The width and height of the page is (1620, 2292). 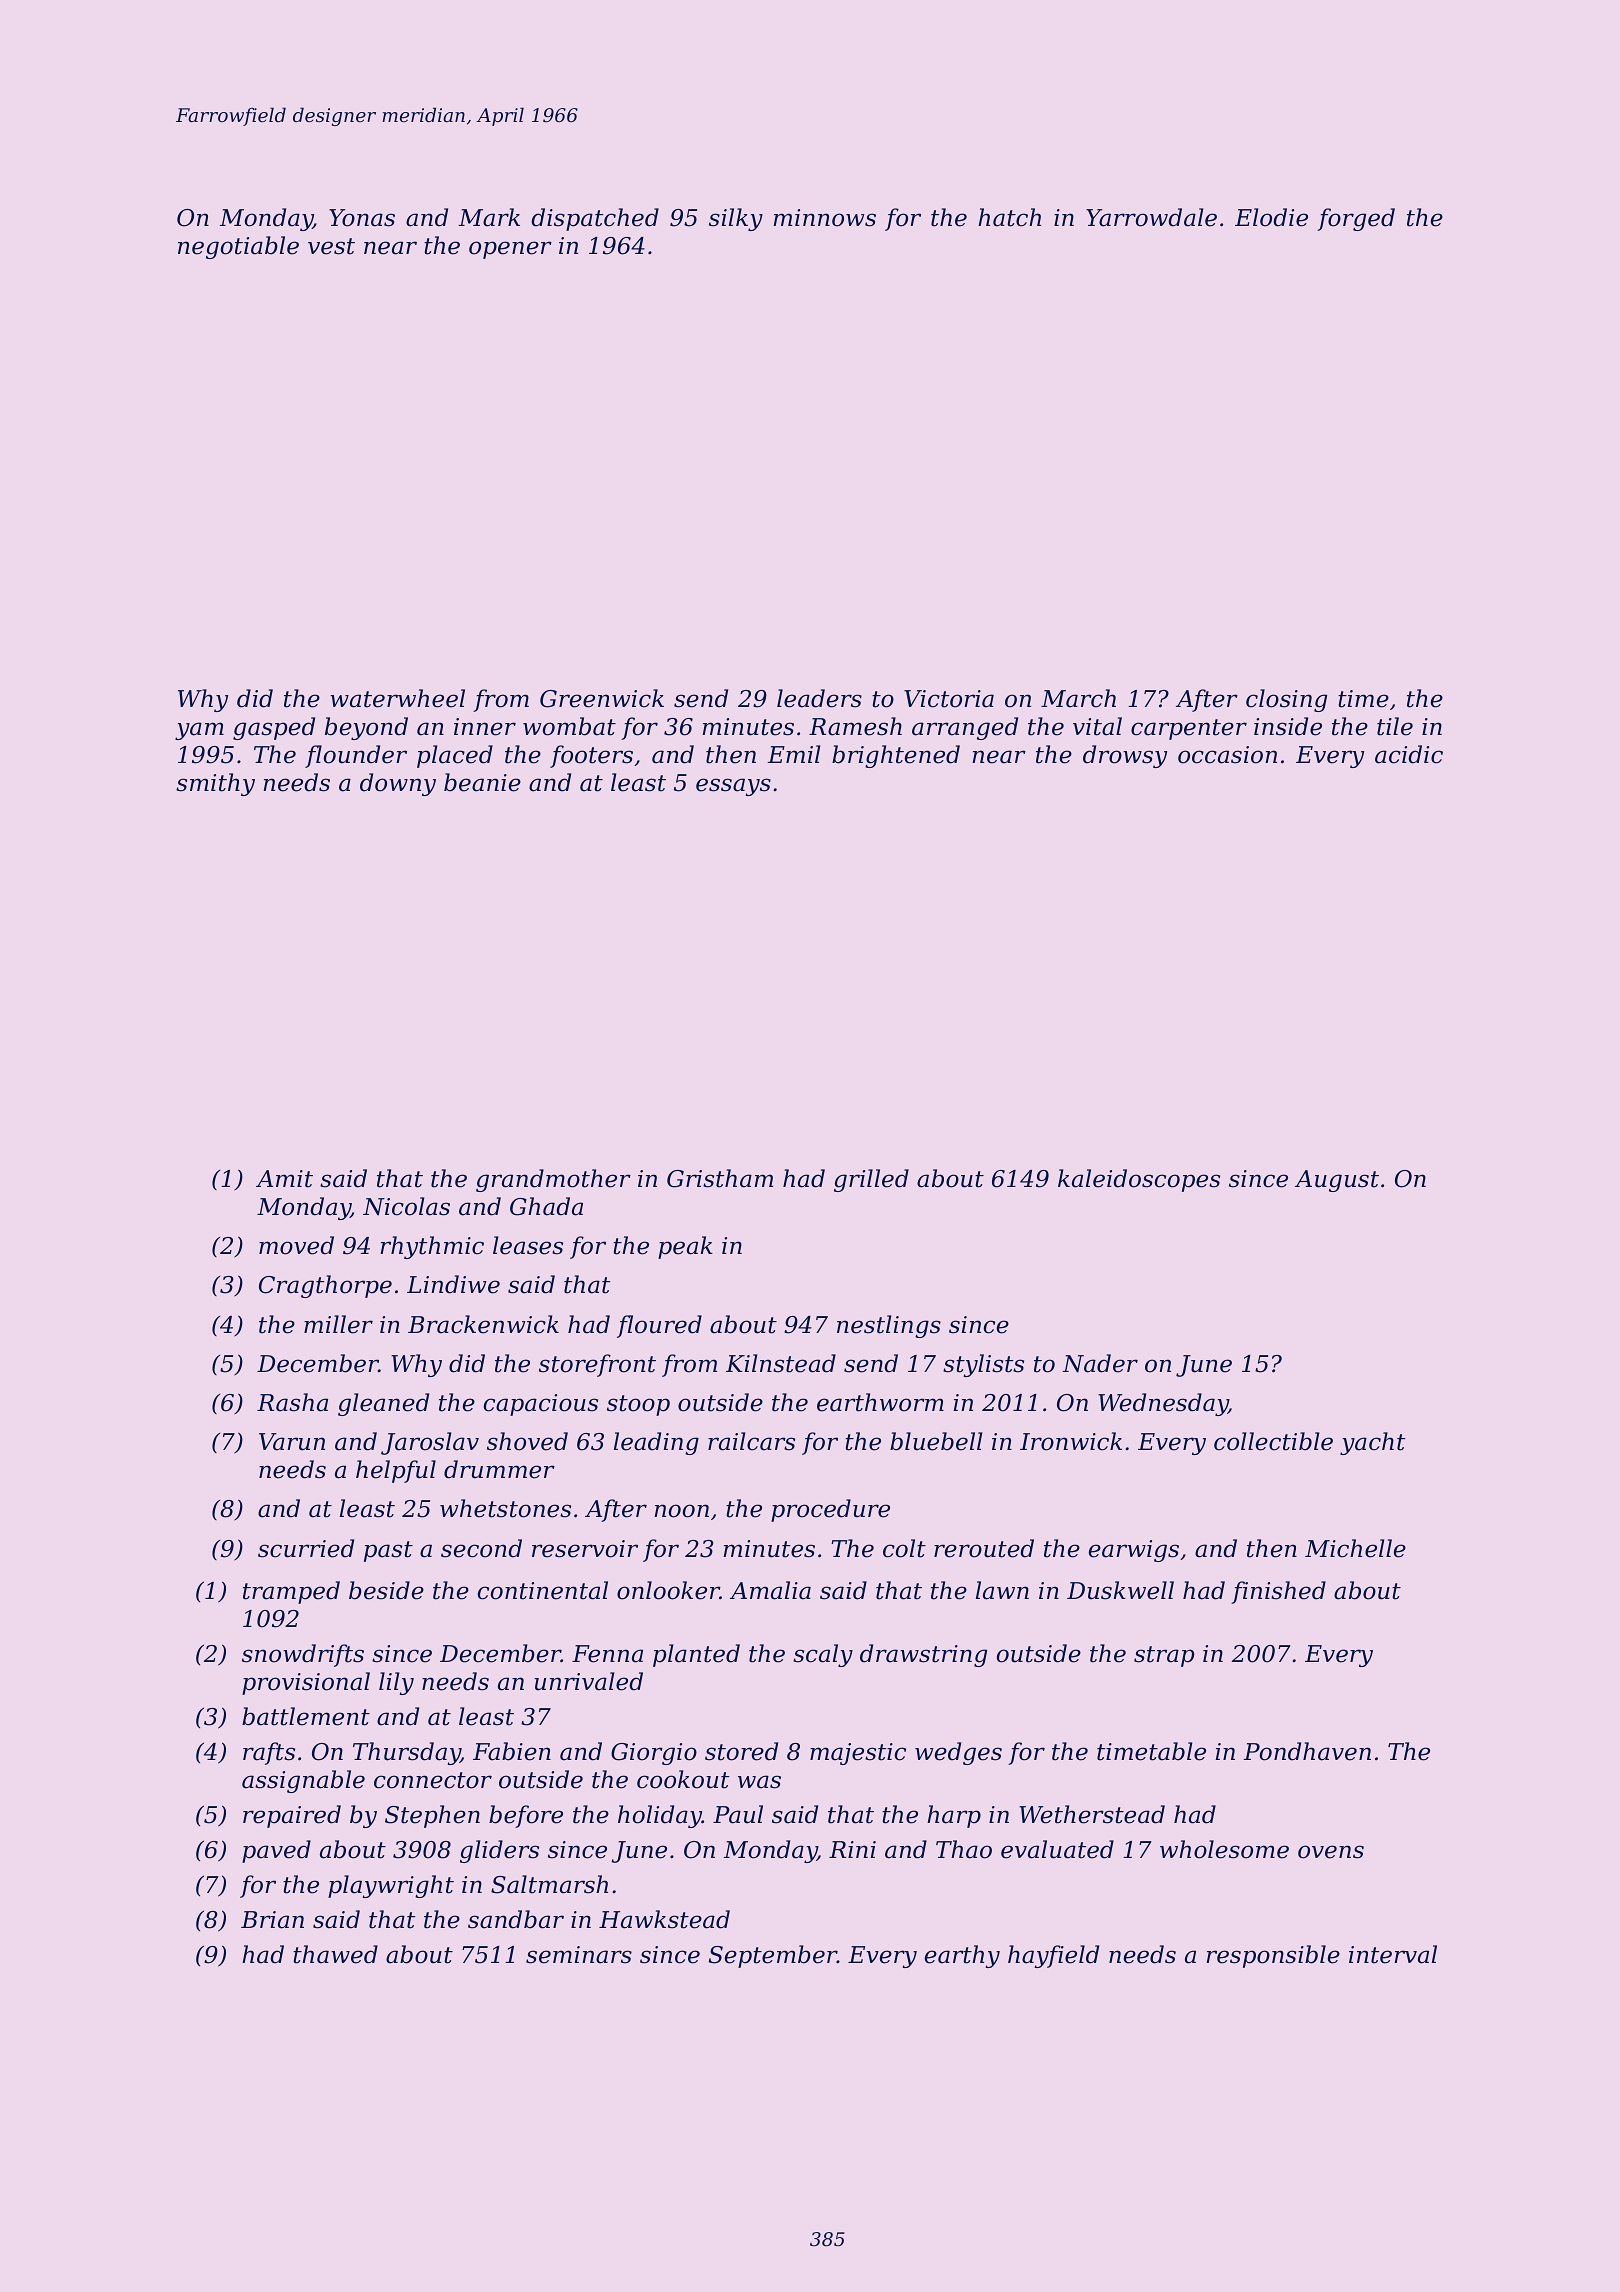 I want to click on minnows, so click(x=824, y=218).
